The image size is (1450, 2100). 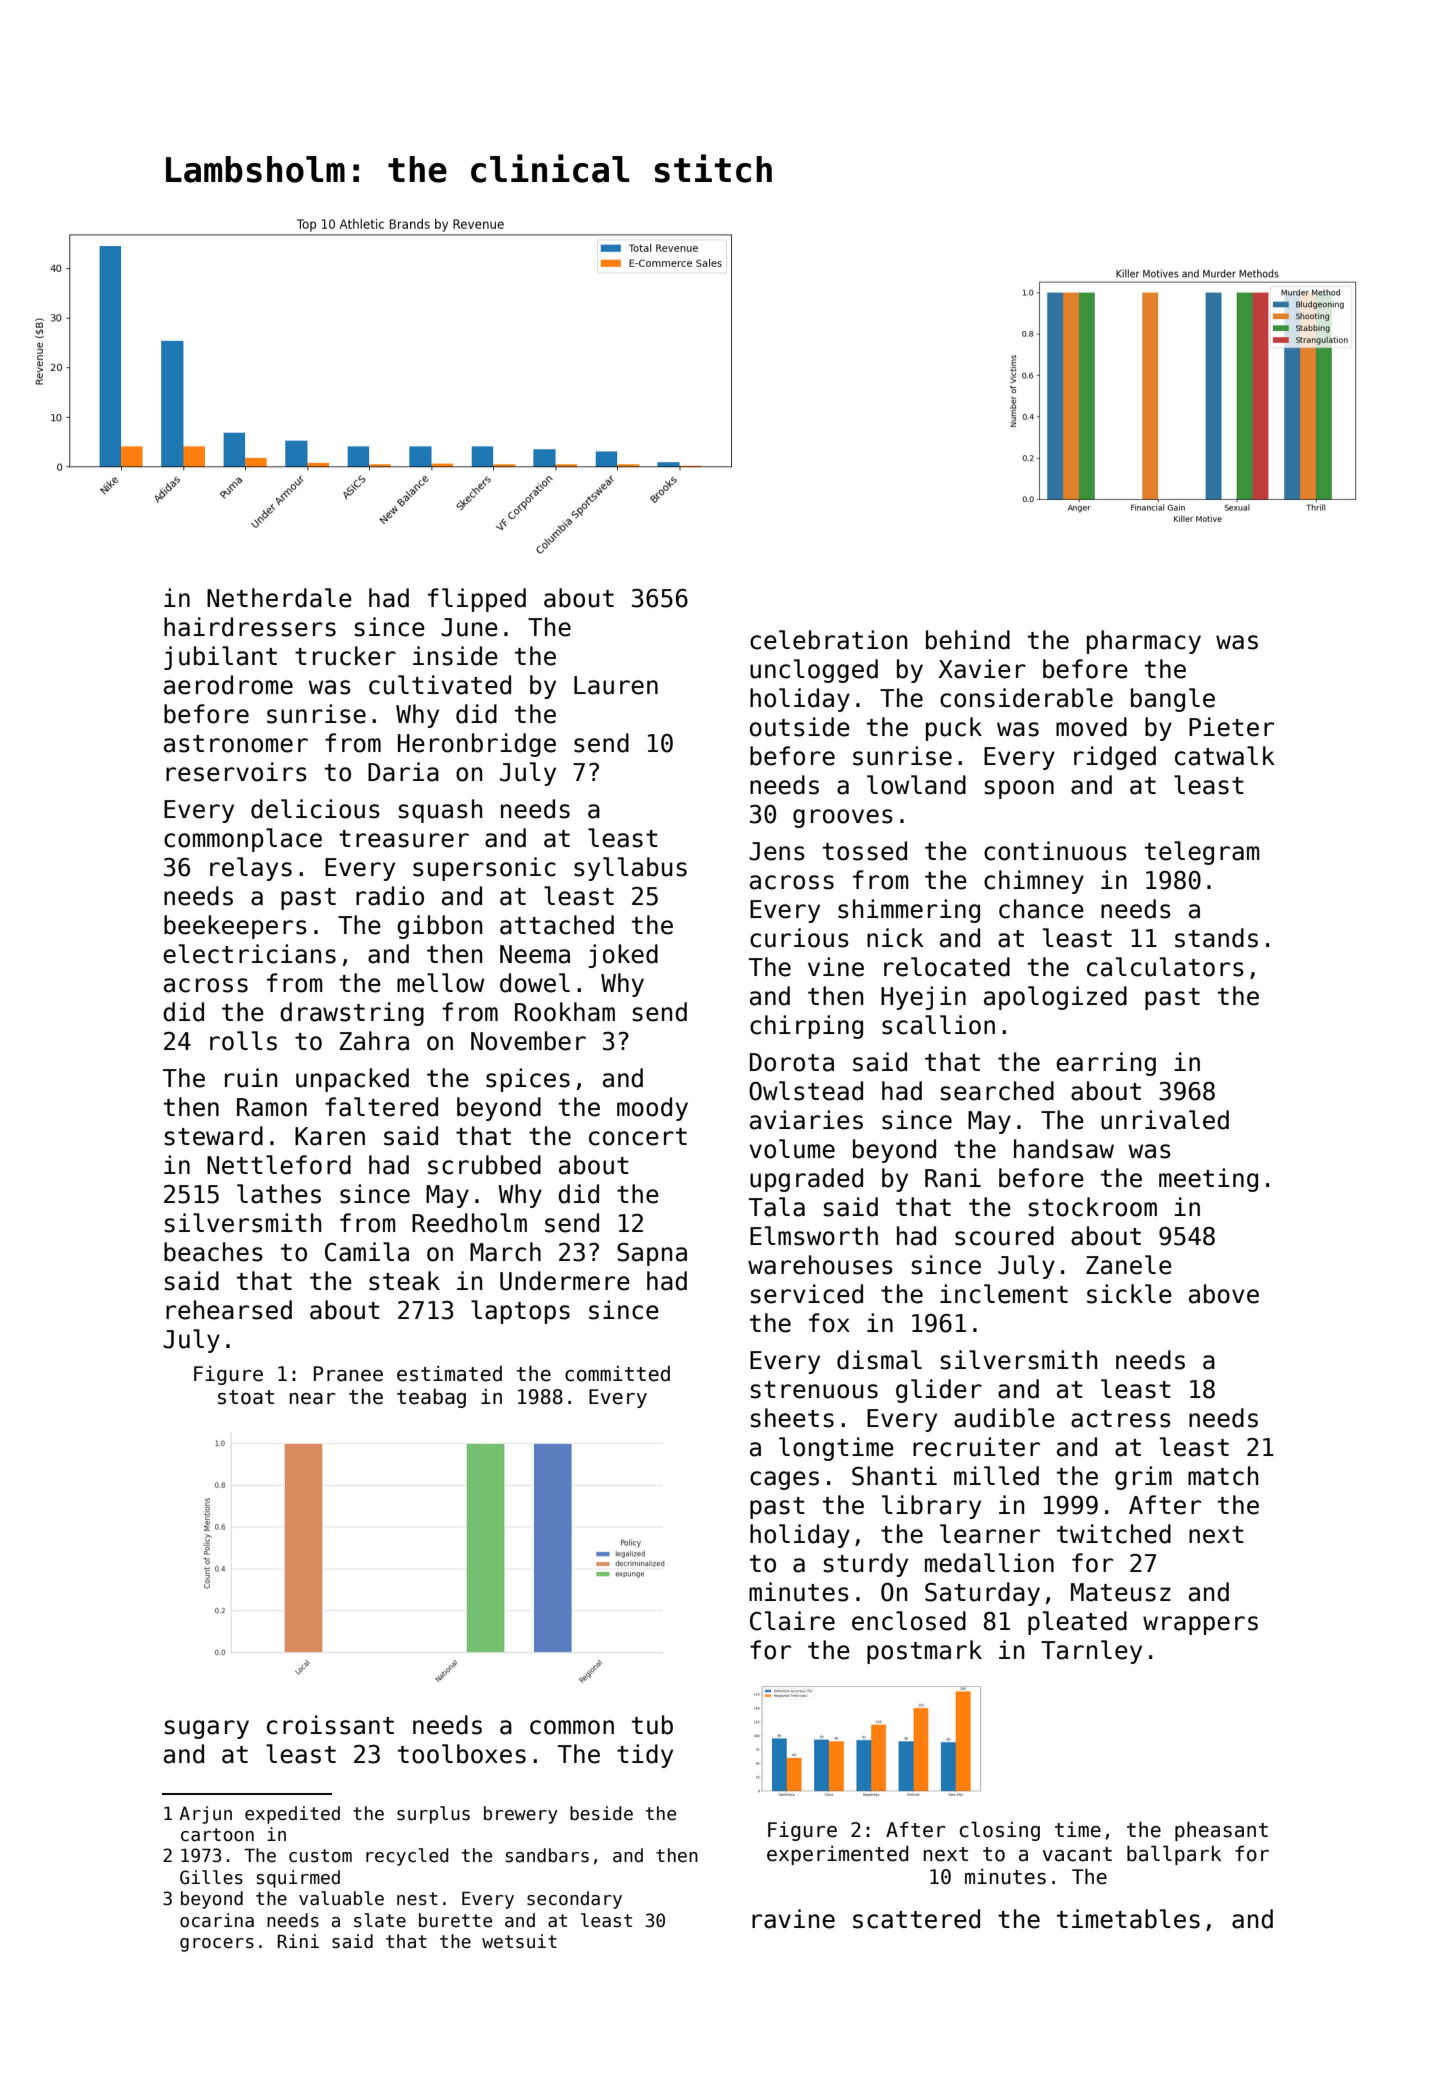 What do you see at coordinates (652, 1254) in the document?
I see `Sapna` at bounding box center [652, 1254].
